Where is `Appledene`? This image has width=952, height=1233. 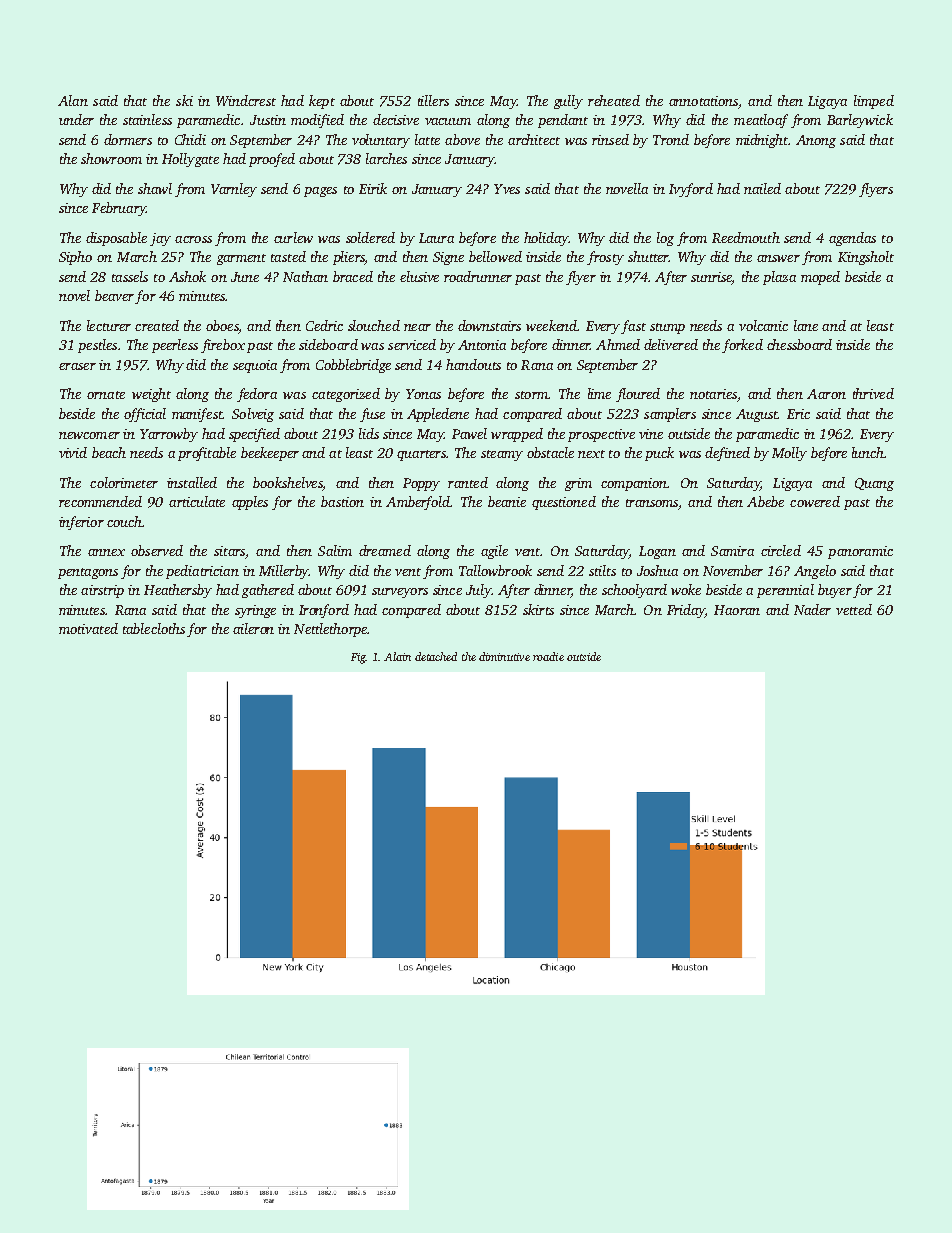
Appledene is located at coordinates (438, 415).
